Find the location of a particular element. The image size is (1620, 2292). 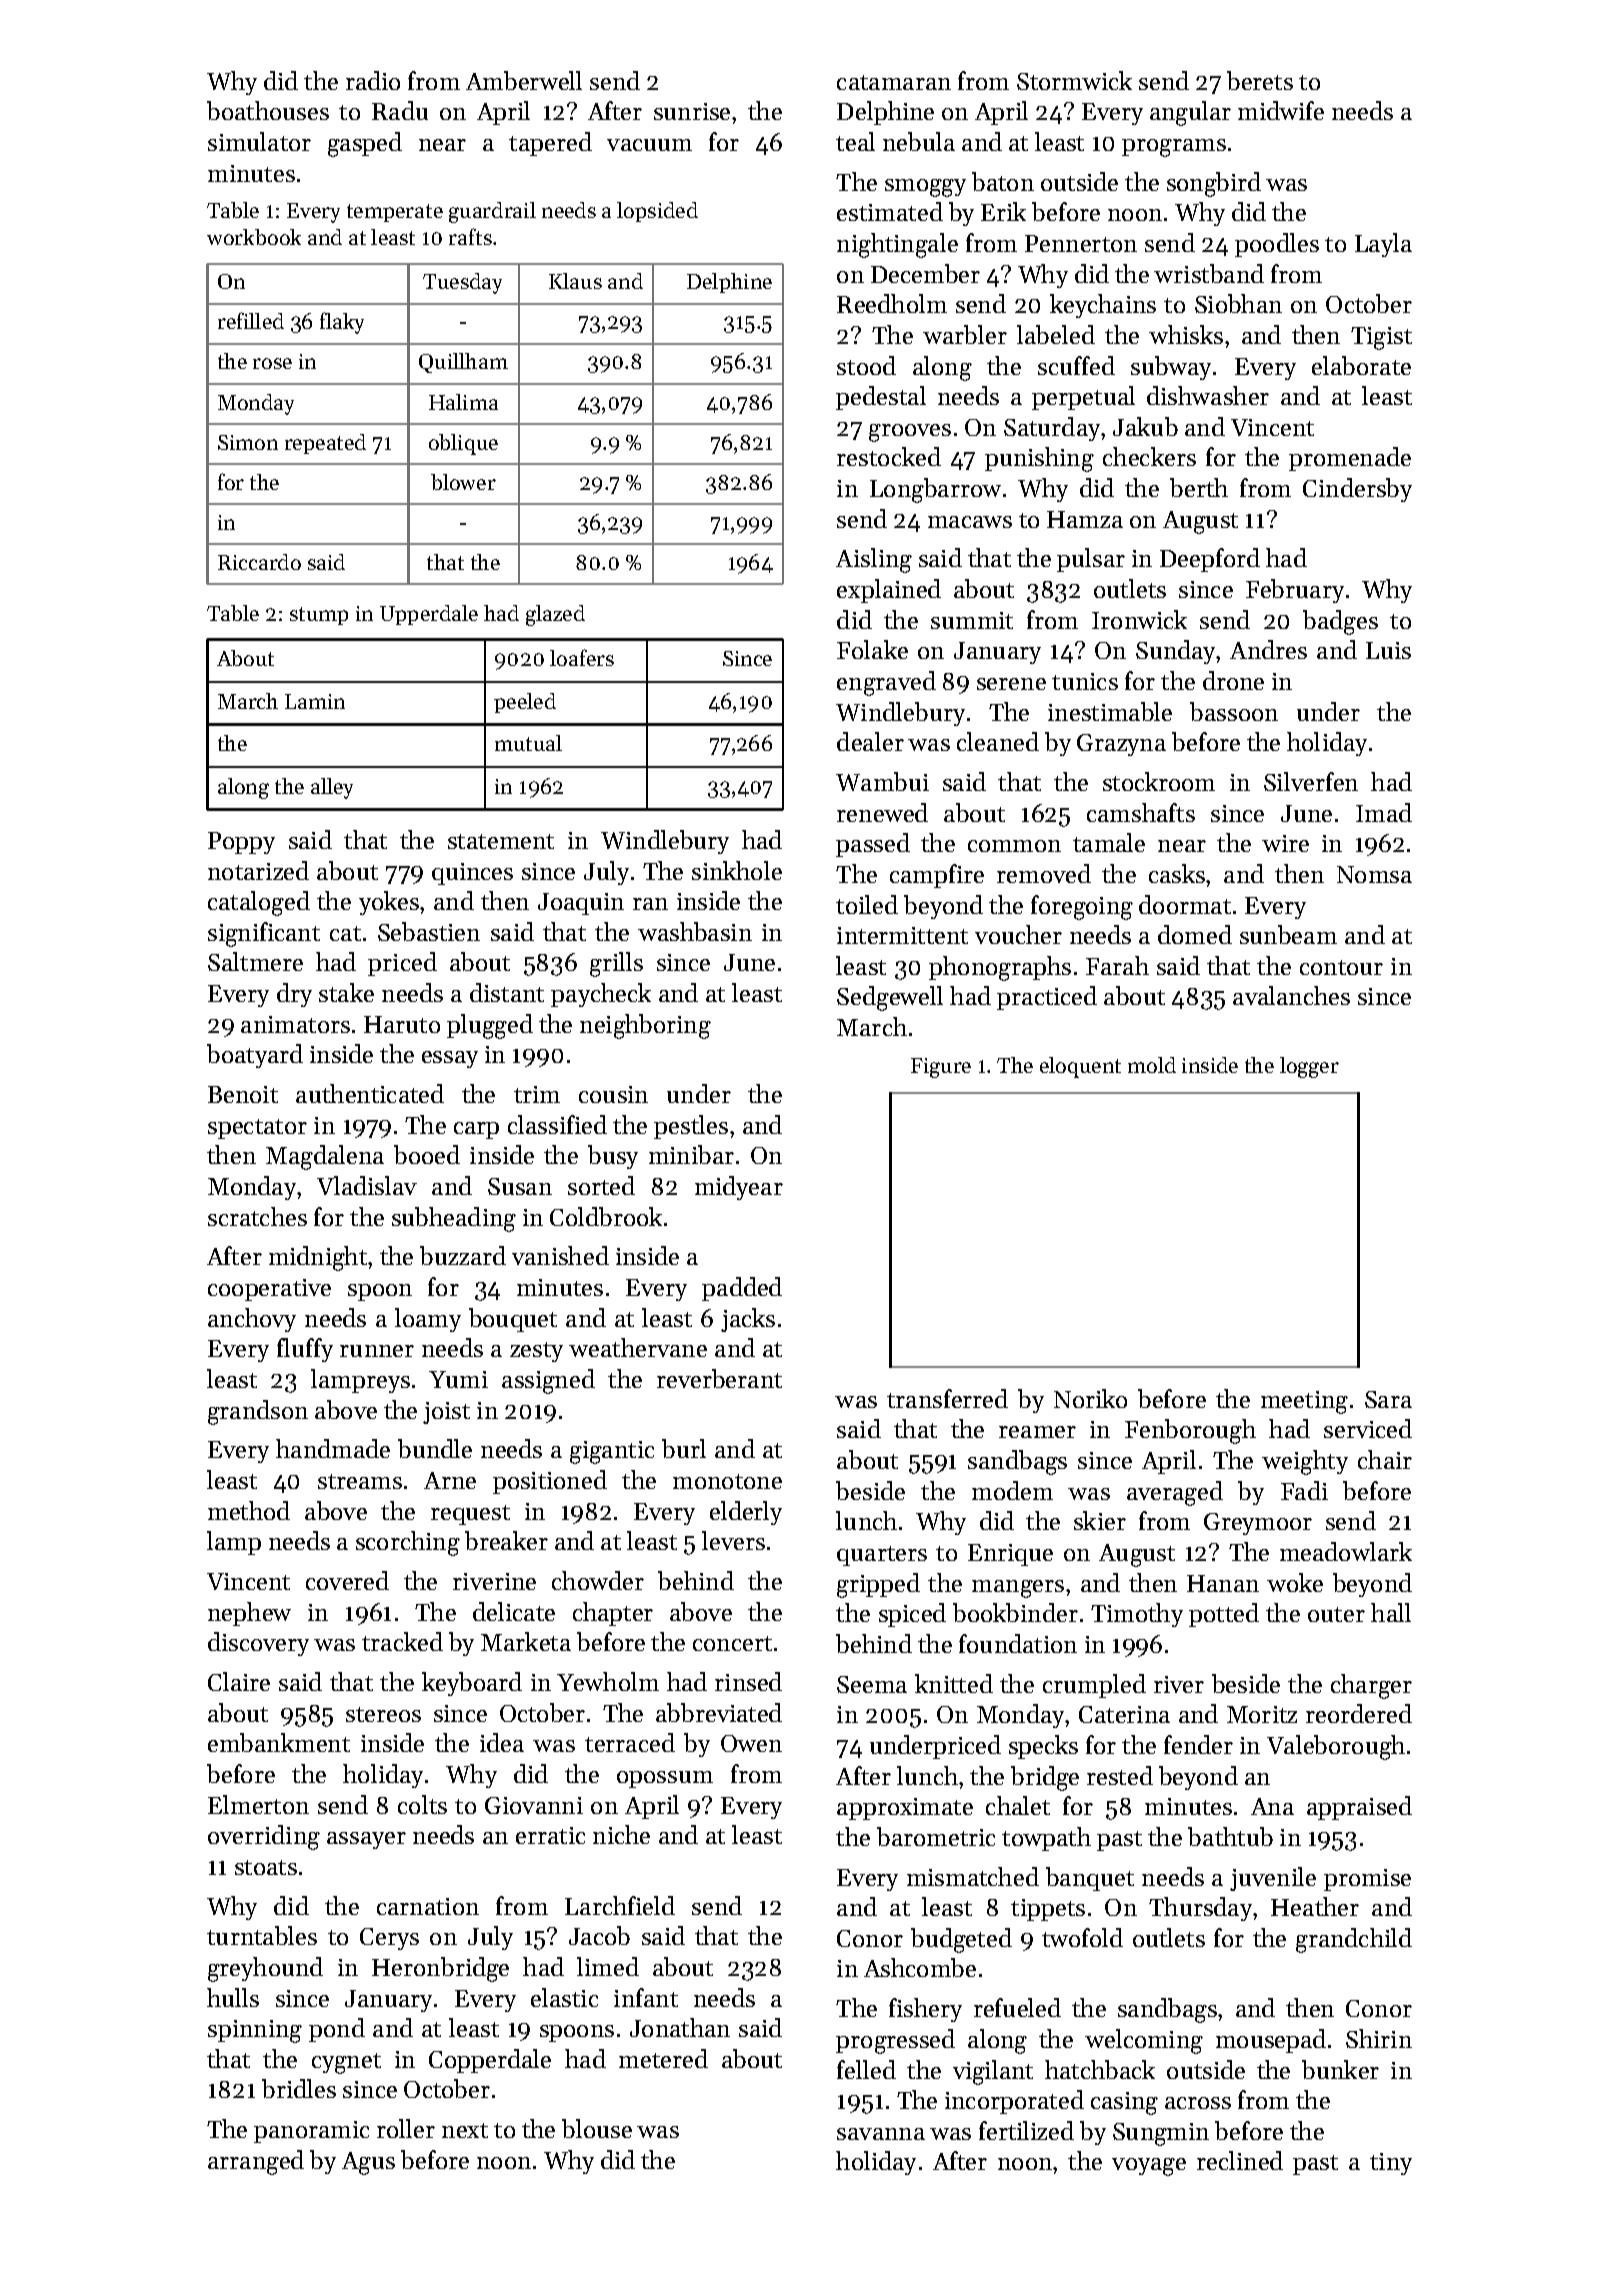

pestles is located at coordinates (691, 1127).
